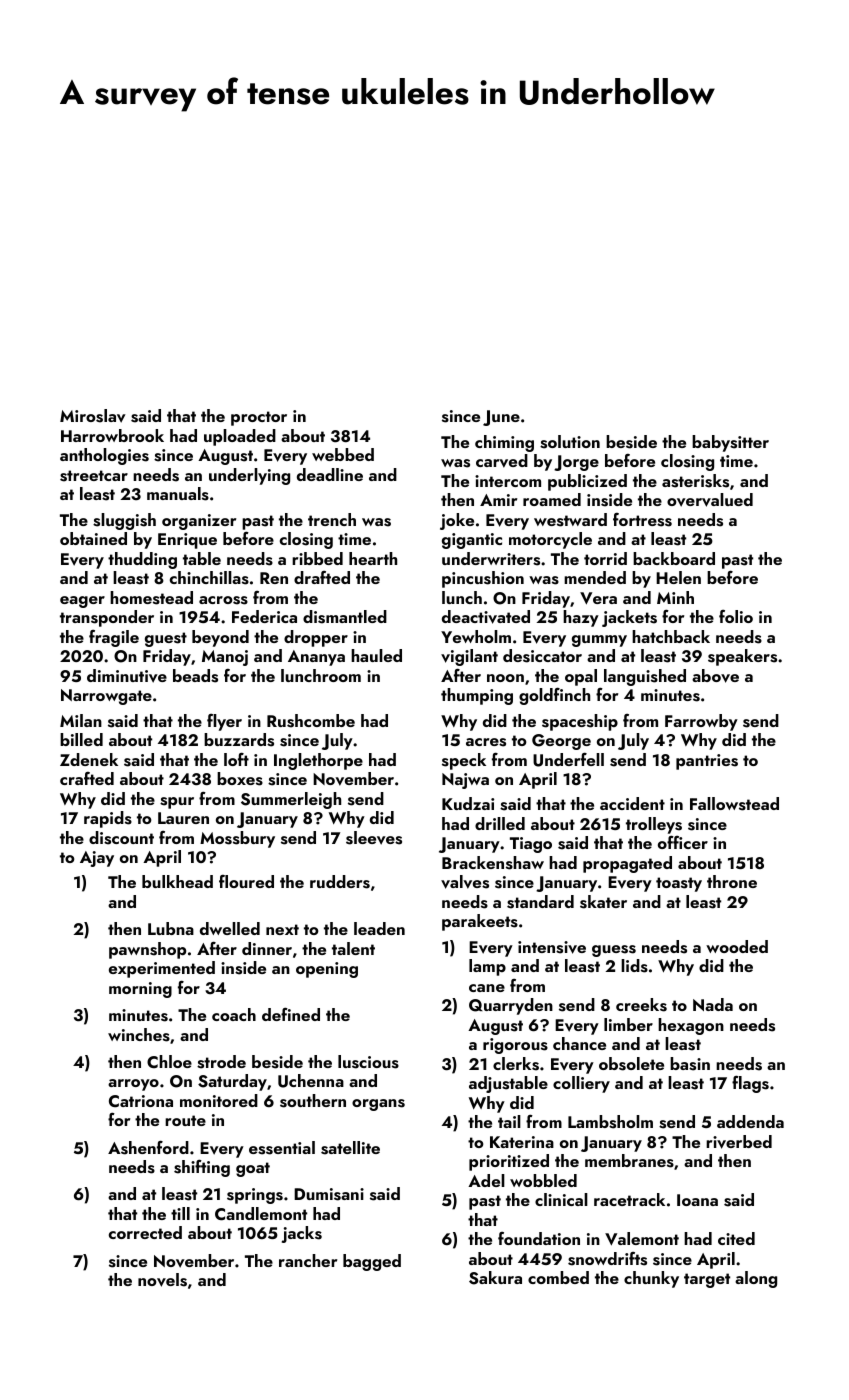 This image has width=849, height=1400. What do you see at coordinates (756, 1279) in the image?
I see `along` at bounding box center [756, 1279].
